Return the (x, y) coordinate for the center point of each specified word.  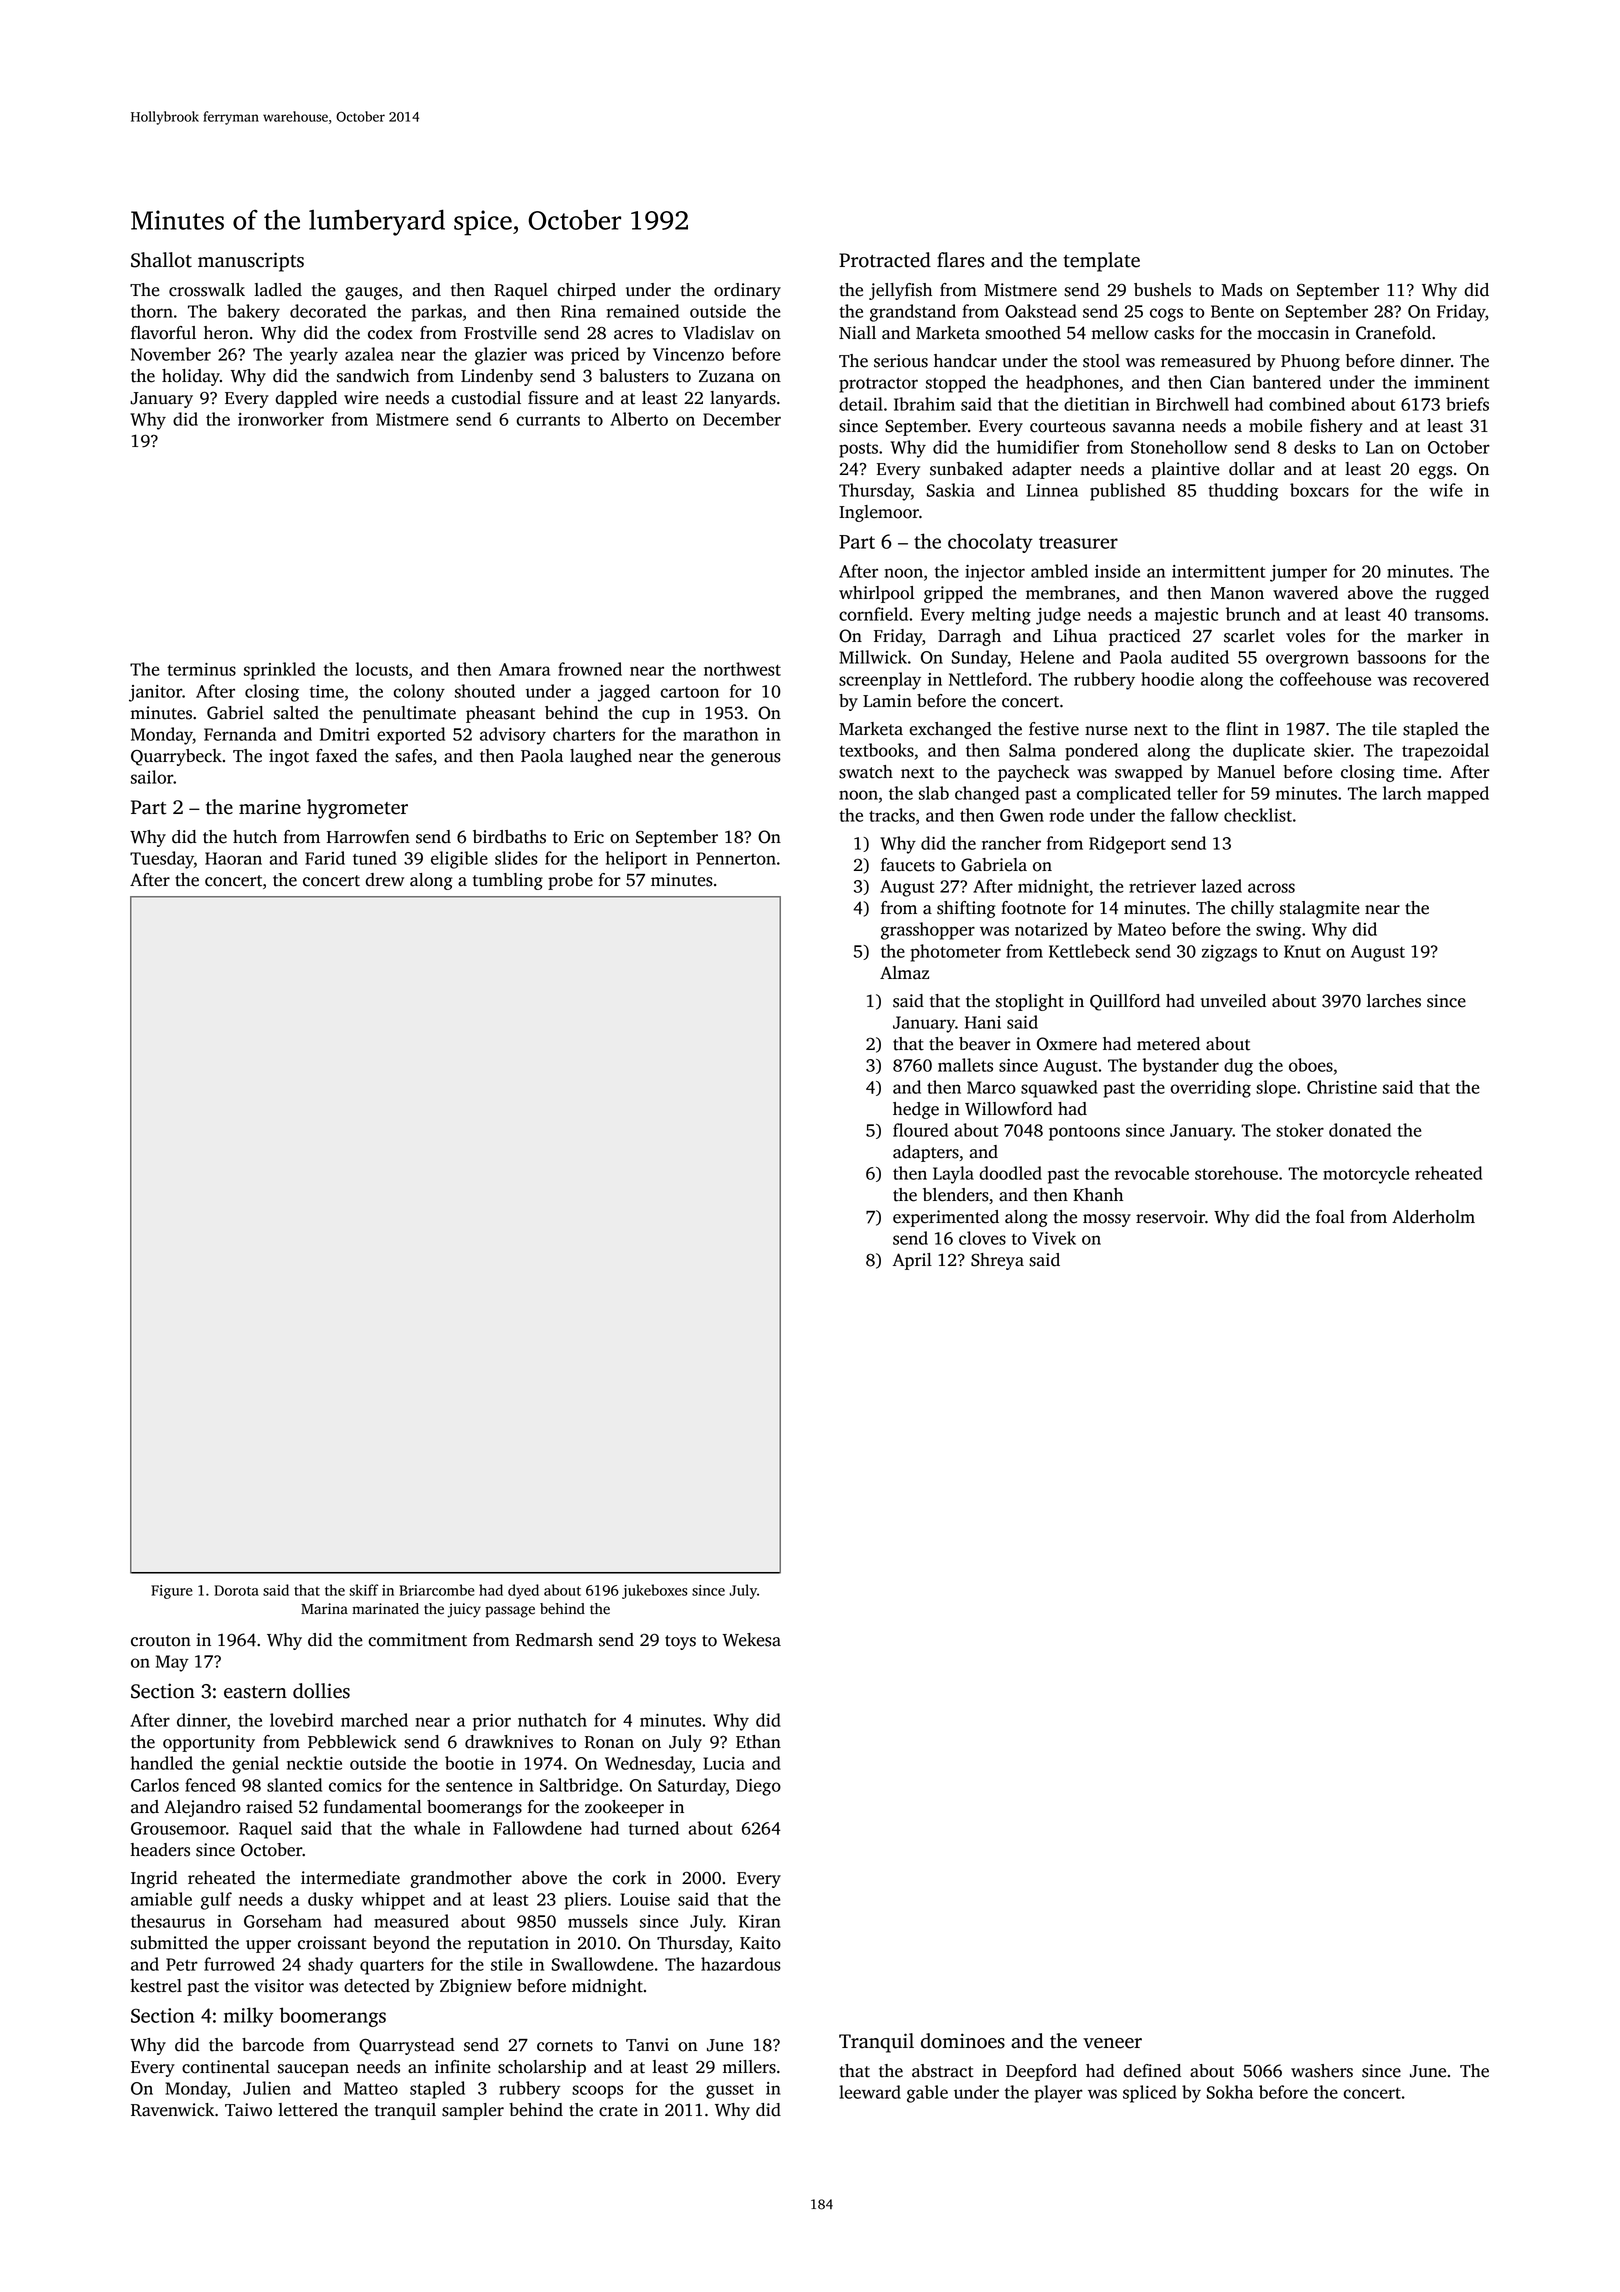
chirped (586, 291)
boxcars (1319, 490)
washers (1322, 2071)
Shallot (161, 260)
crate (618, 2111)
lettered (308, 2110)
